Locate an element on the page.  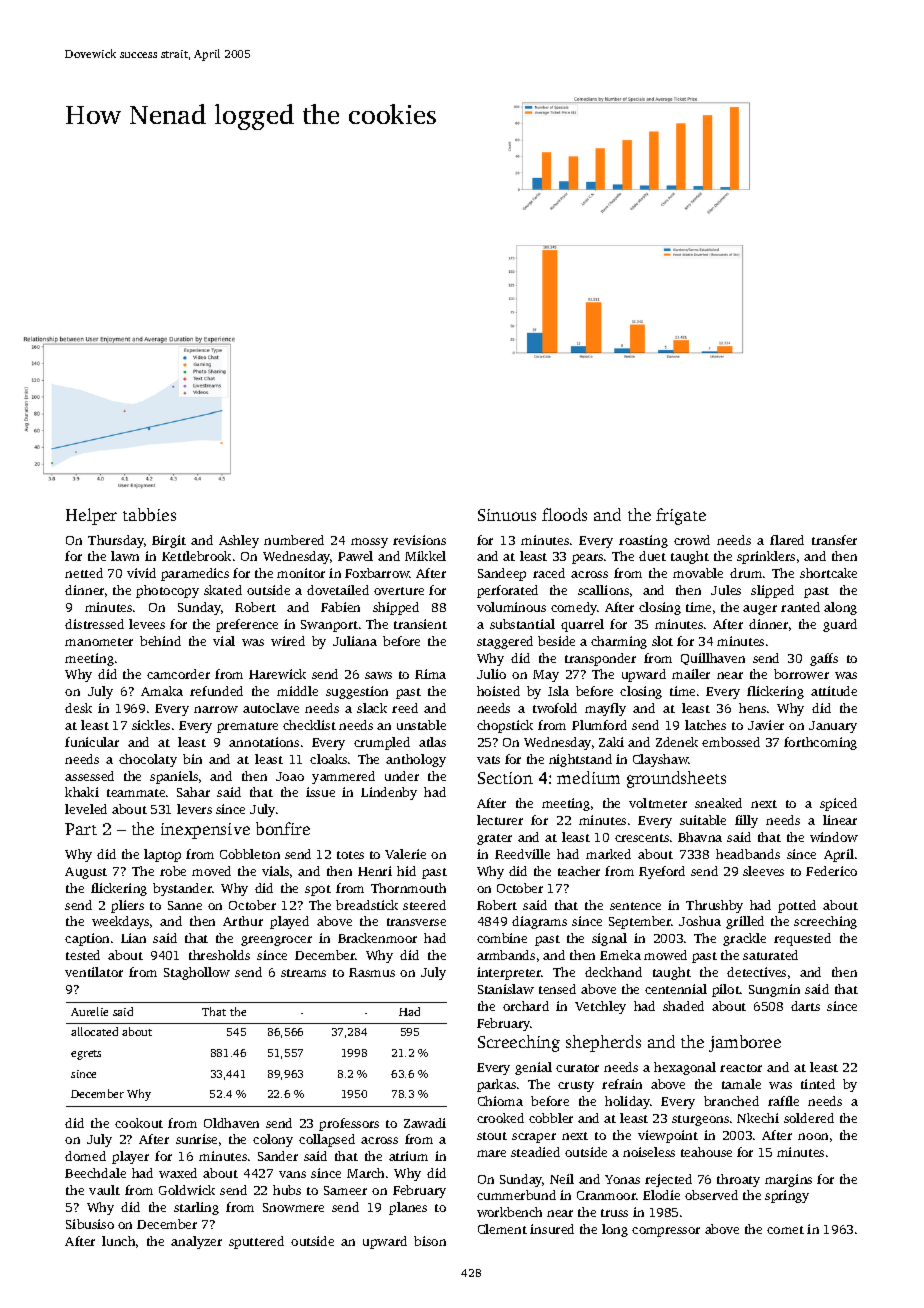
flared is located at coordinates (787, 540).
